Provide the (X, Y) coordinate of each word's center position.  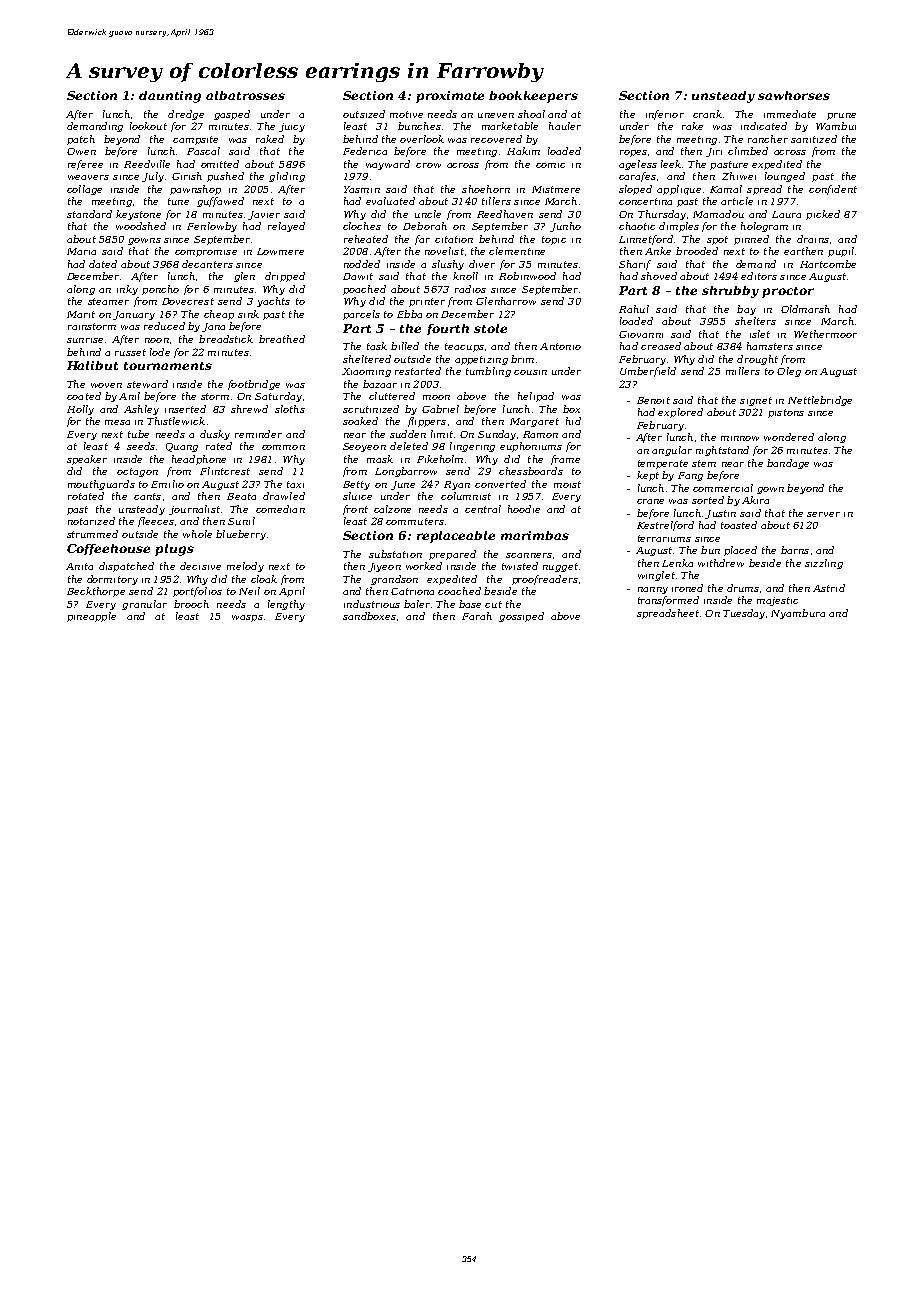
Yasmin (362, 189)
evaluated (390, 201)
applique (679, 190)
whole (197, 534)
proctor (788, 292)
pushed (225, 177)
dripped (285, 277)
